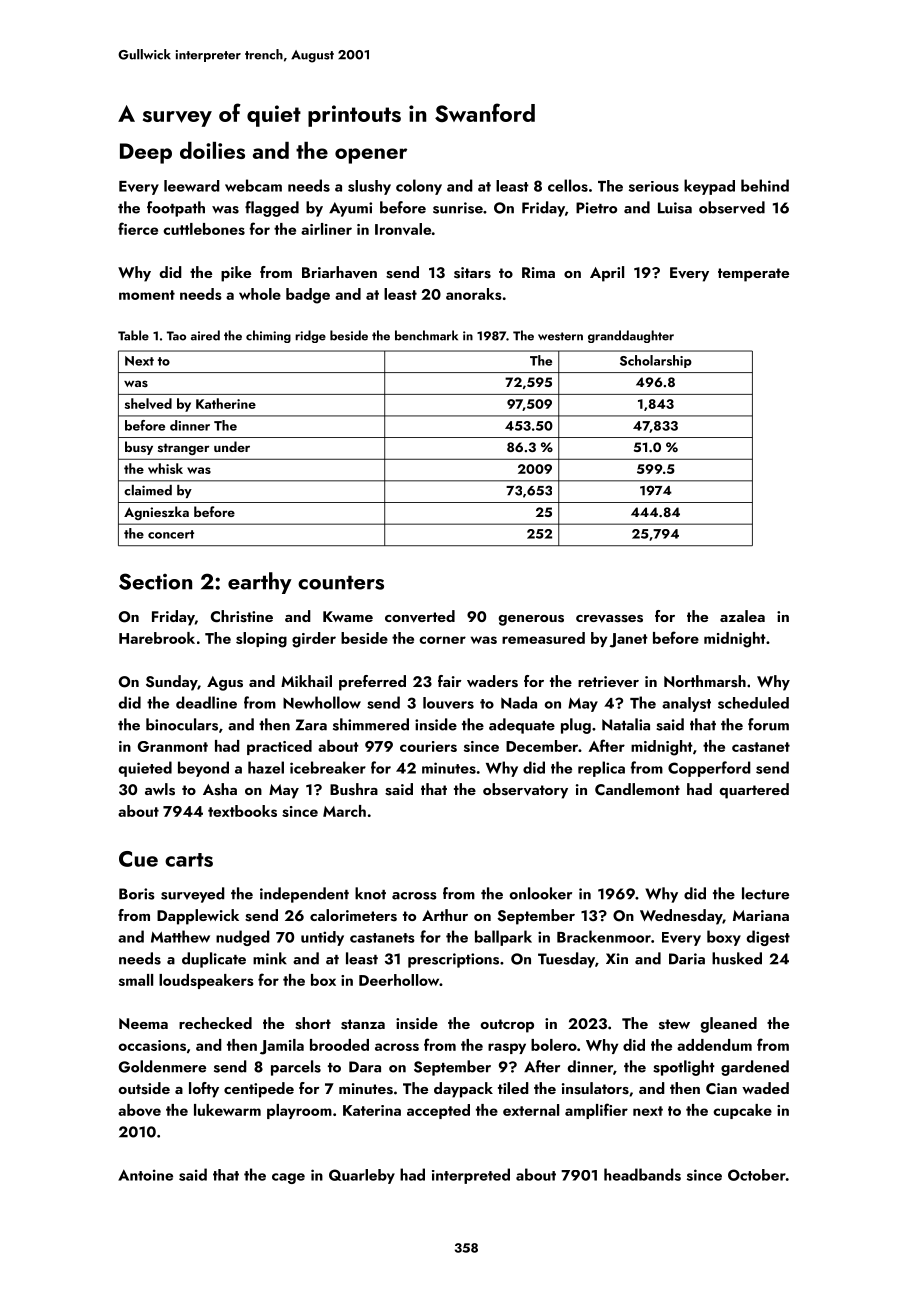 Image resolution: width=908 pixels, height=1316 pixels. I want to click on Scholarship, so click(656, 361).
